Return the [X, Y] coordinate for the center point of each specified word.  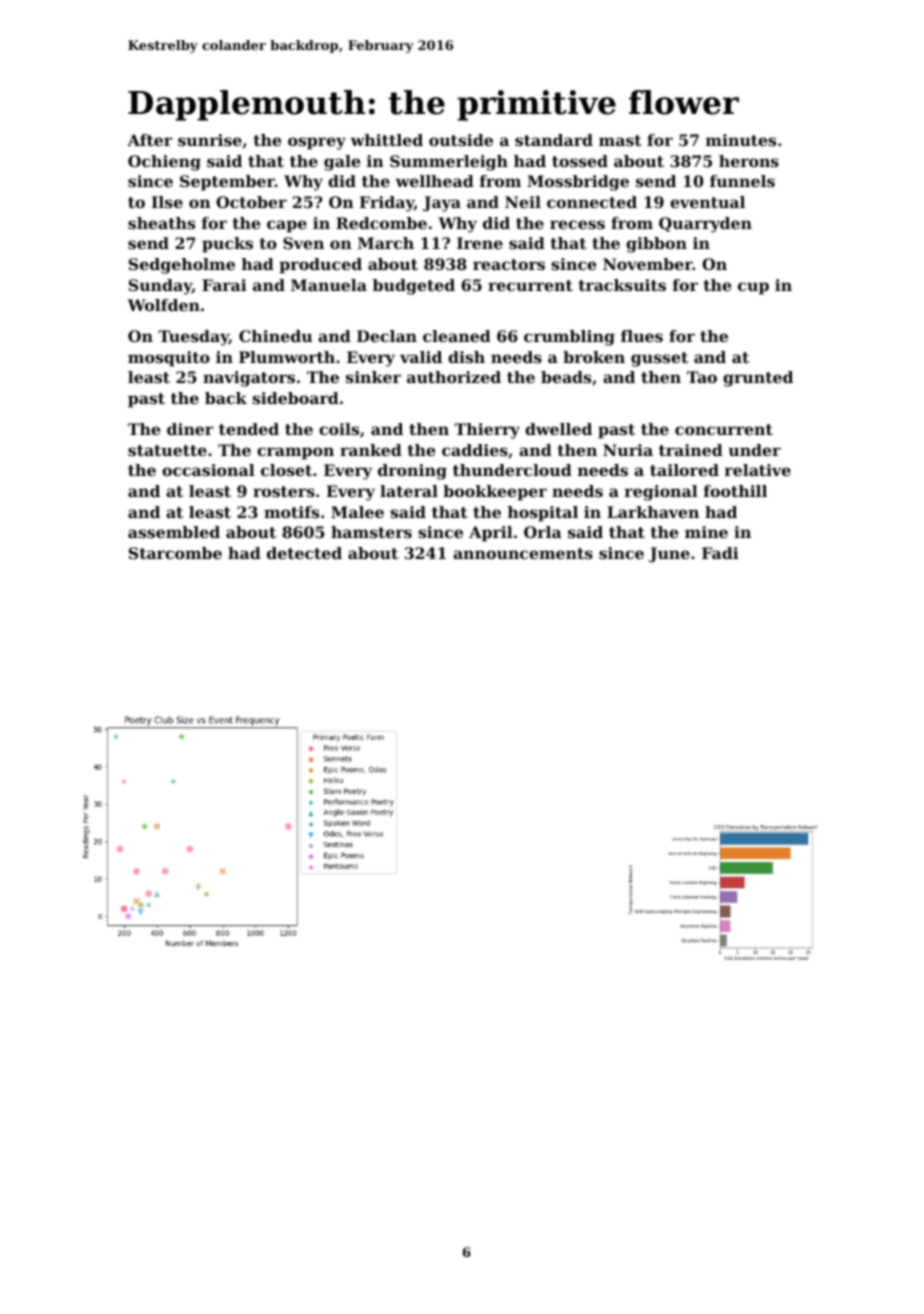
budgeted [414, 287]
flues [642, 336]
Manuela [329, 285]
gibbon [656, 245]
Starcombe [175, 553]
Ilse [167, 202]
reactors [509, 264]
